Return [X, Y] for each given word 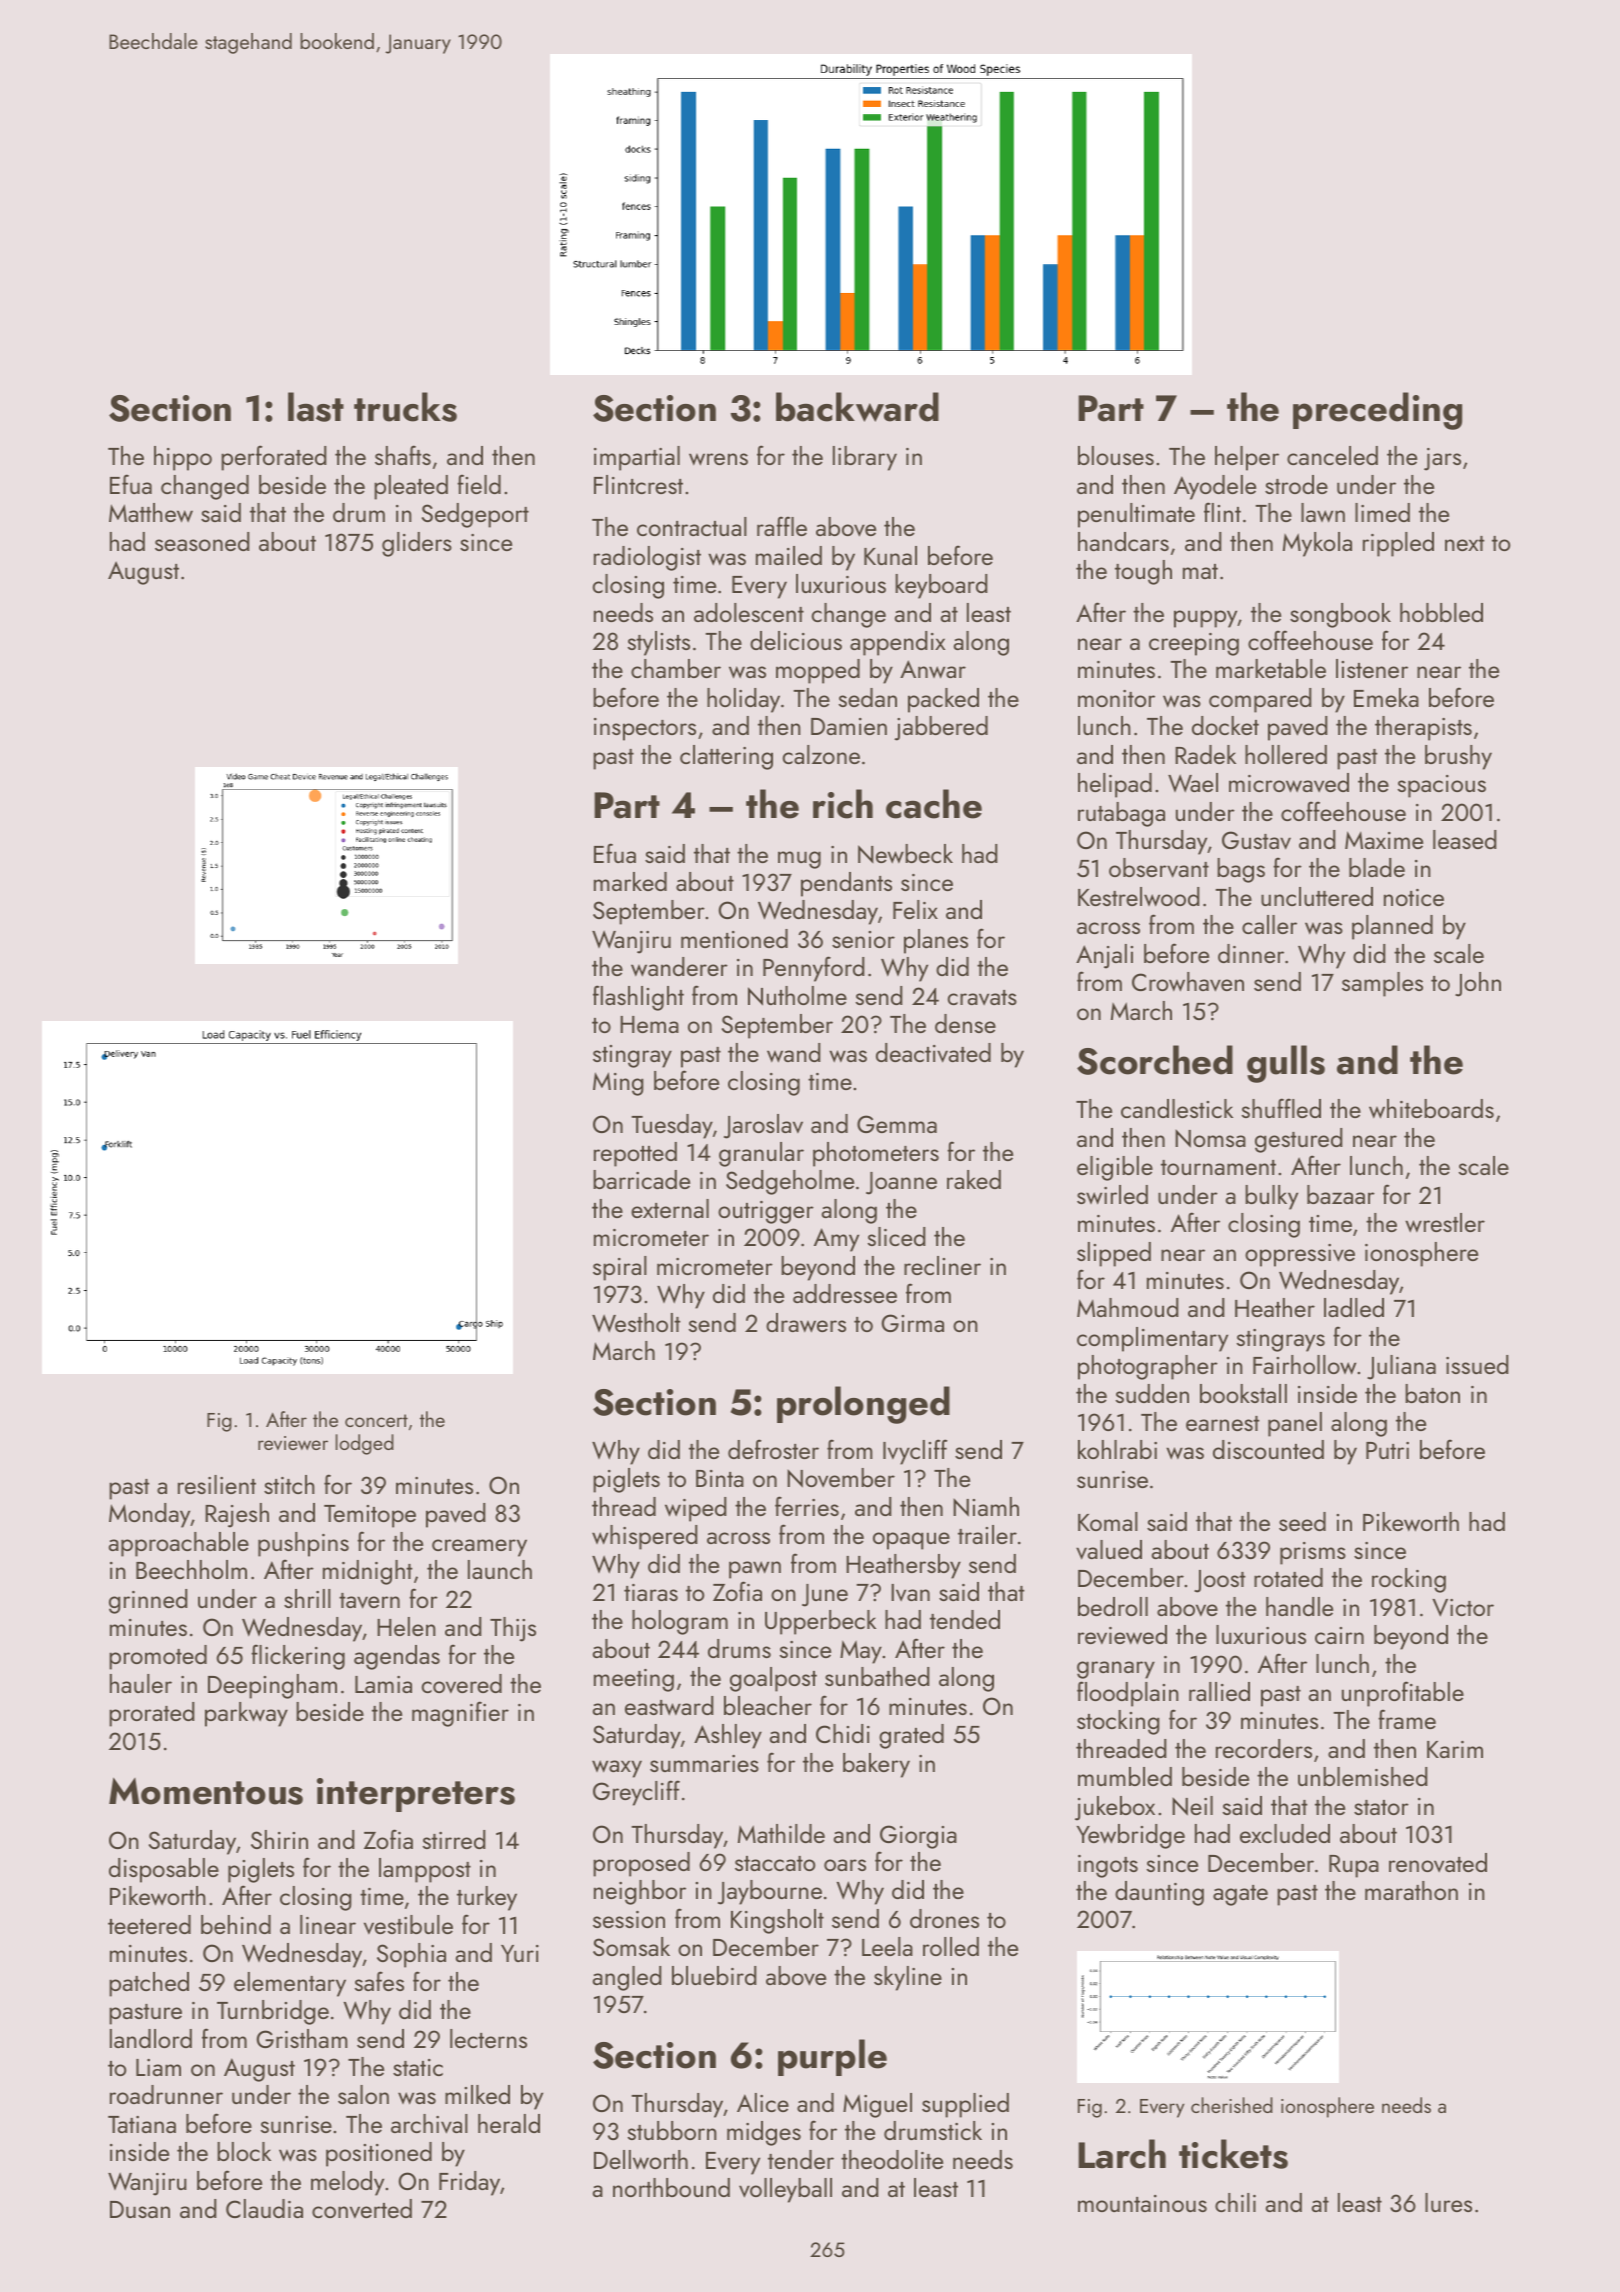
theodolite [892, 2159]
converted [362, 2208]
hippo [183, 458]
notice [1414, 897]
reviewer [293, 1443]
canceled [1332, 455]
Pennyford [814, 969]
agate [1240, 1895]
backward [857, 407]
